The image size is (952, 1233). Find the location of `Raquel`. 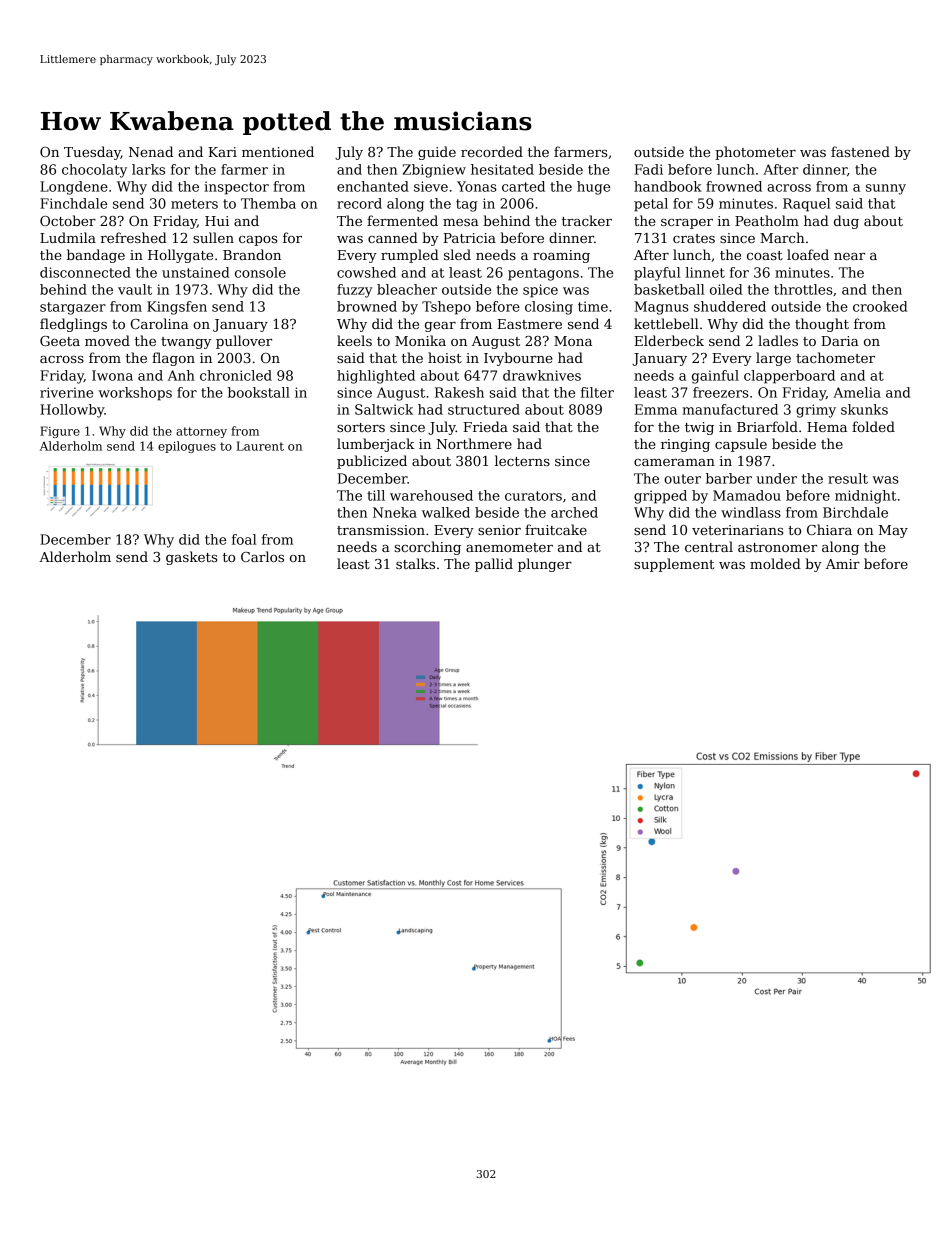

Raquel is located at coordinates (806, 205).
